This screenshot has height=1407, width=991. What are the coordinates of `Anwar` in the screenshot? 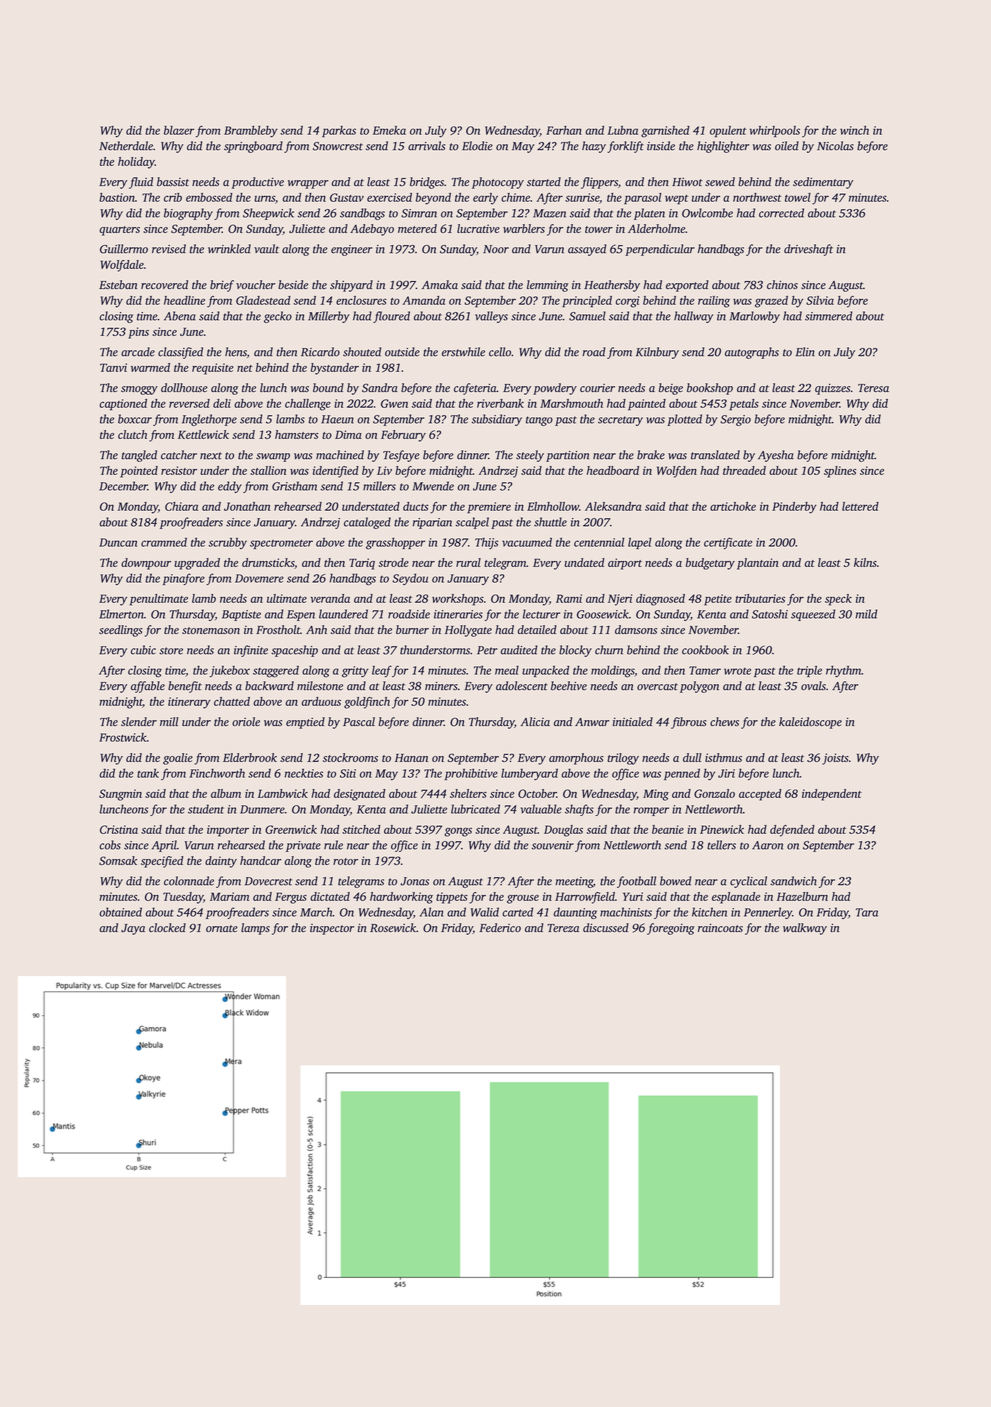 It's located at (592, 722).
